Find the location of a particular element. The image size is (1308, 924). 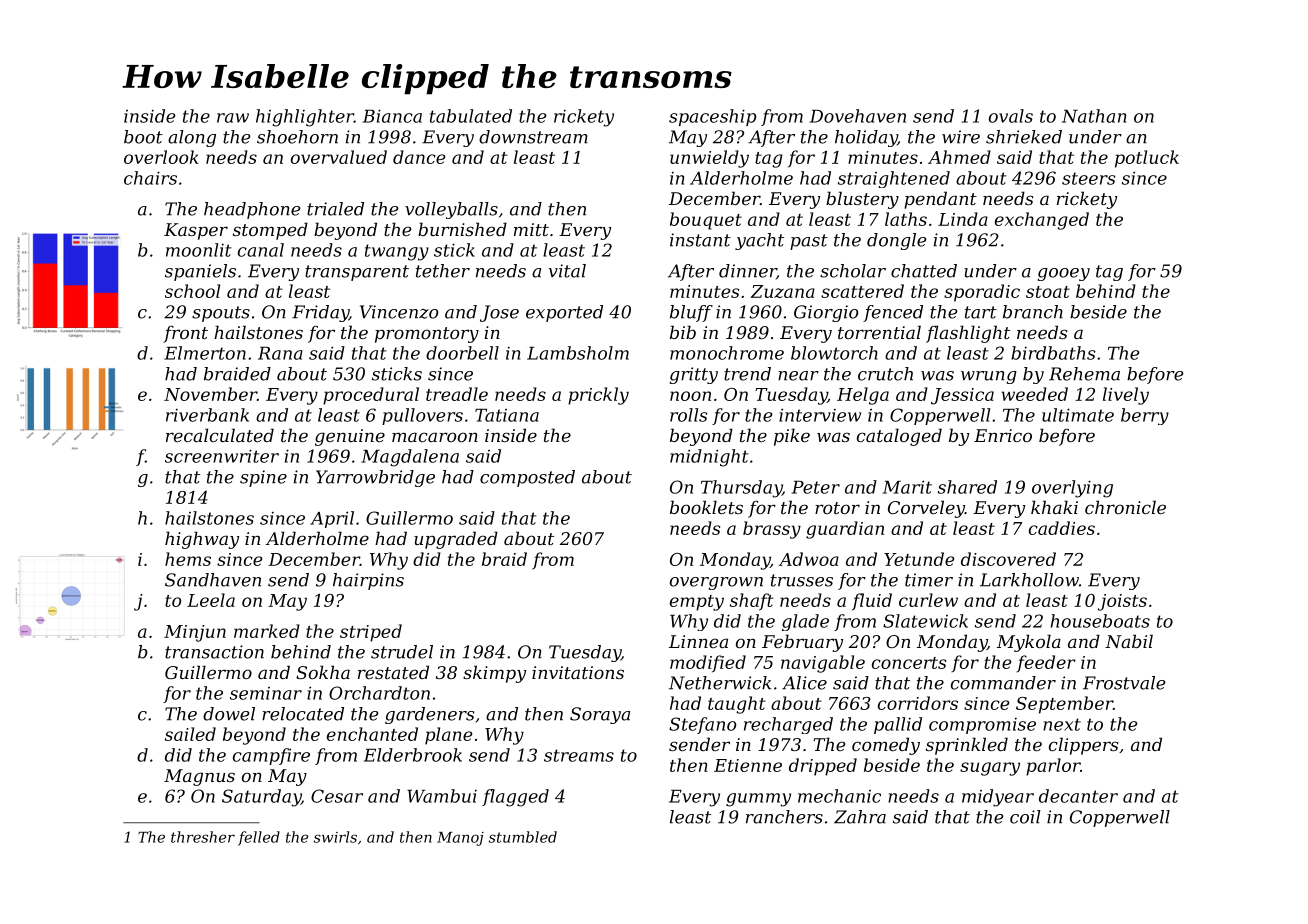

riverbank is located at coordinates (207, 415).
